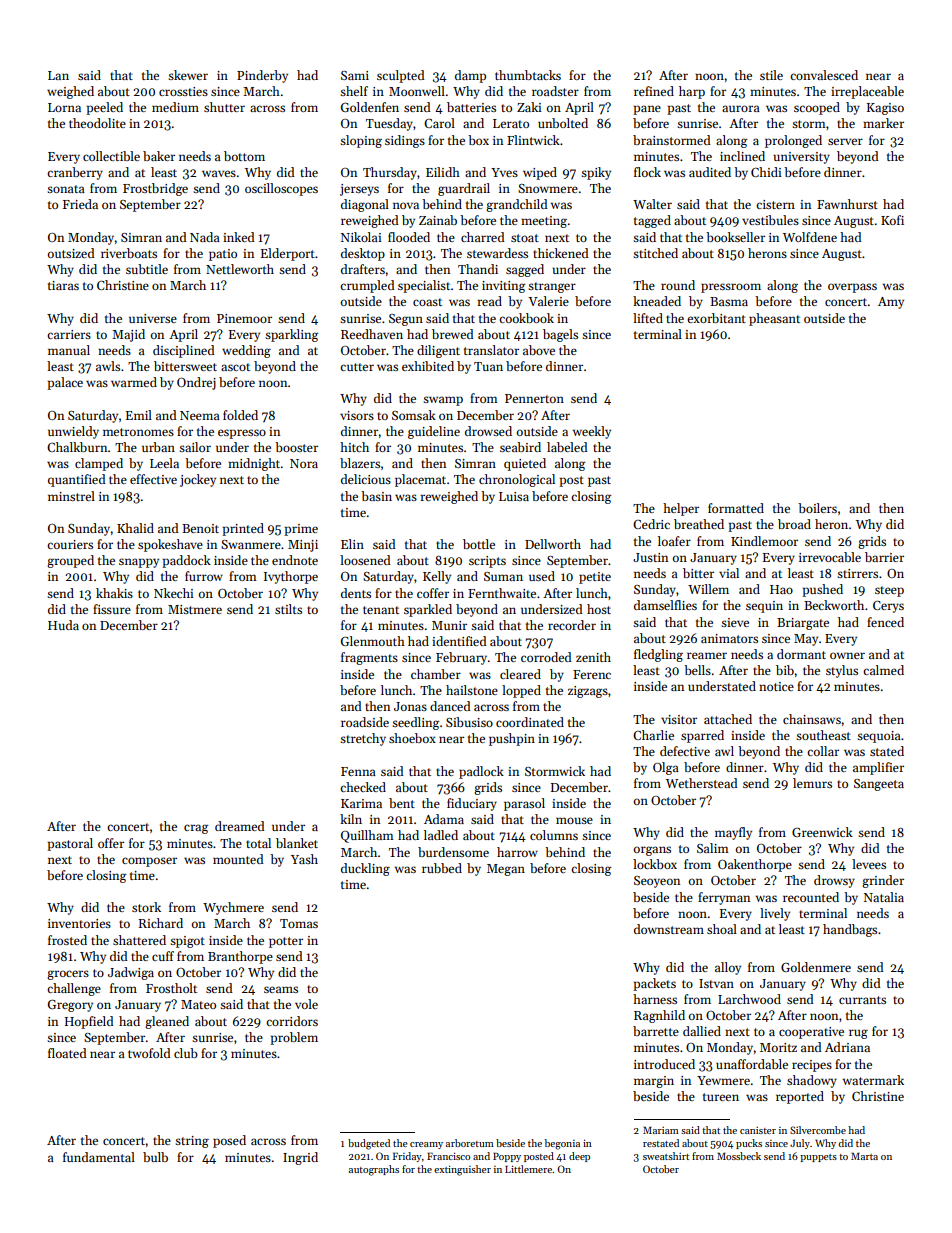 The image size is (952, 1233). Describe the element at coordinates (873, 1080) in the document. I see `watermark` at that location.
